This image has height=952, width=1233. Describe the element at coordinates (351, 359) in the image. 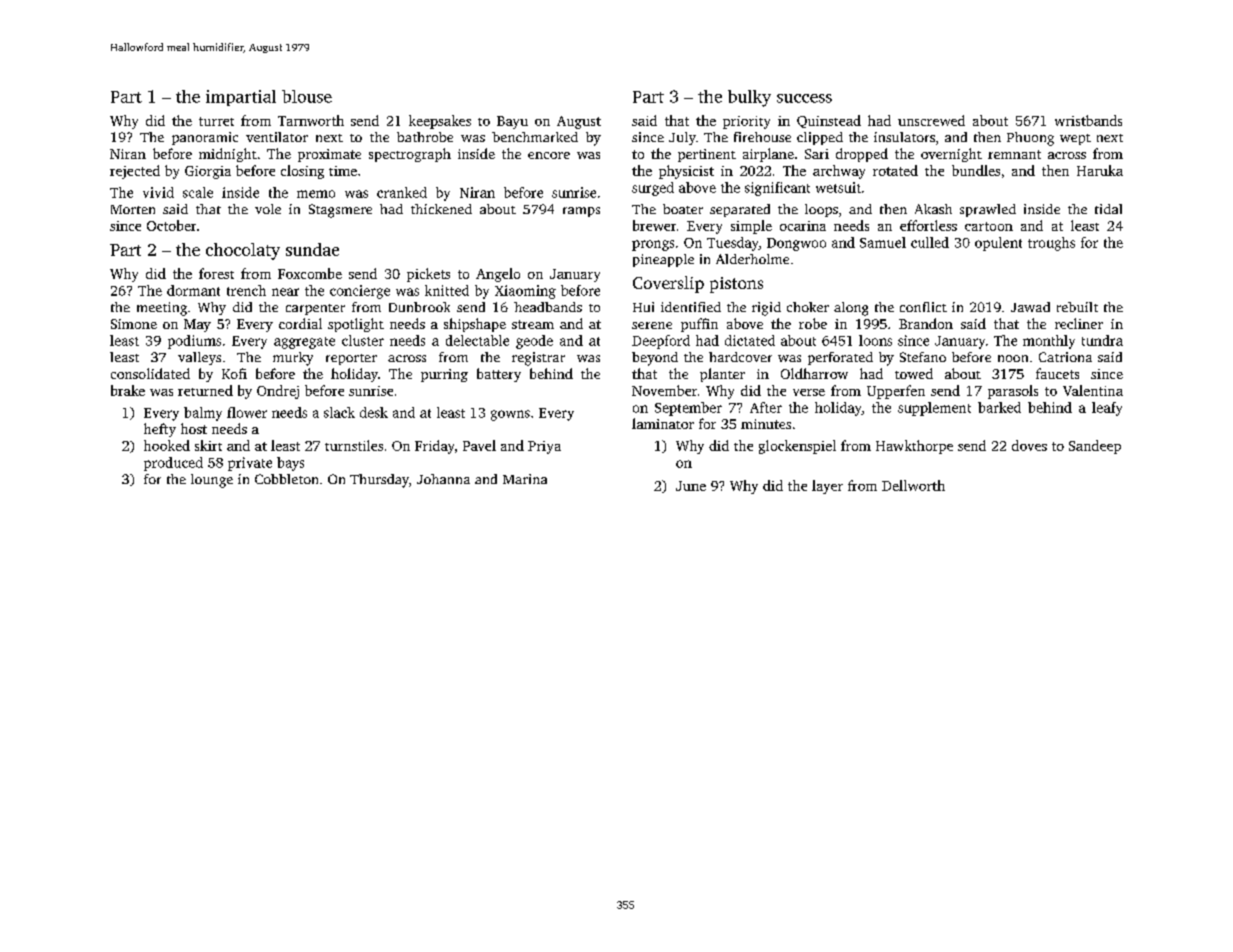

I see `reporter` at that location.
